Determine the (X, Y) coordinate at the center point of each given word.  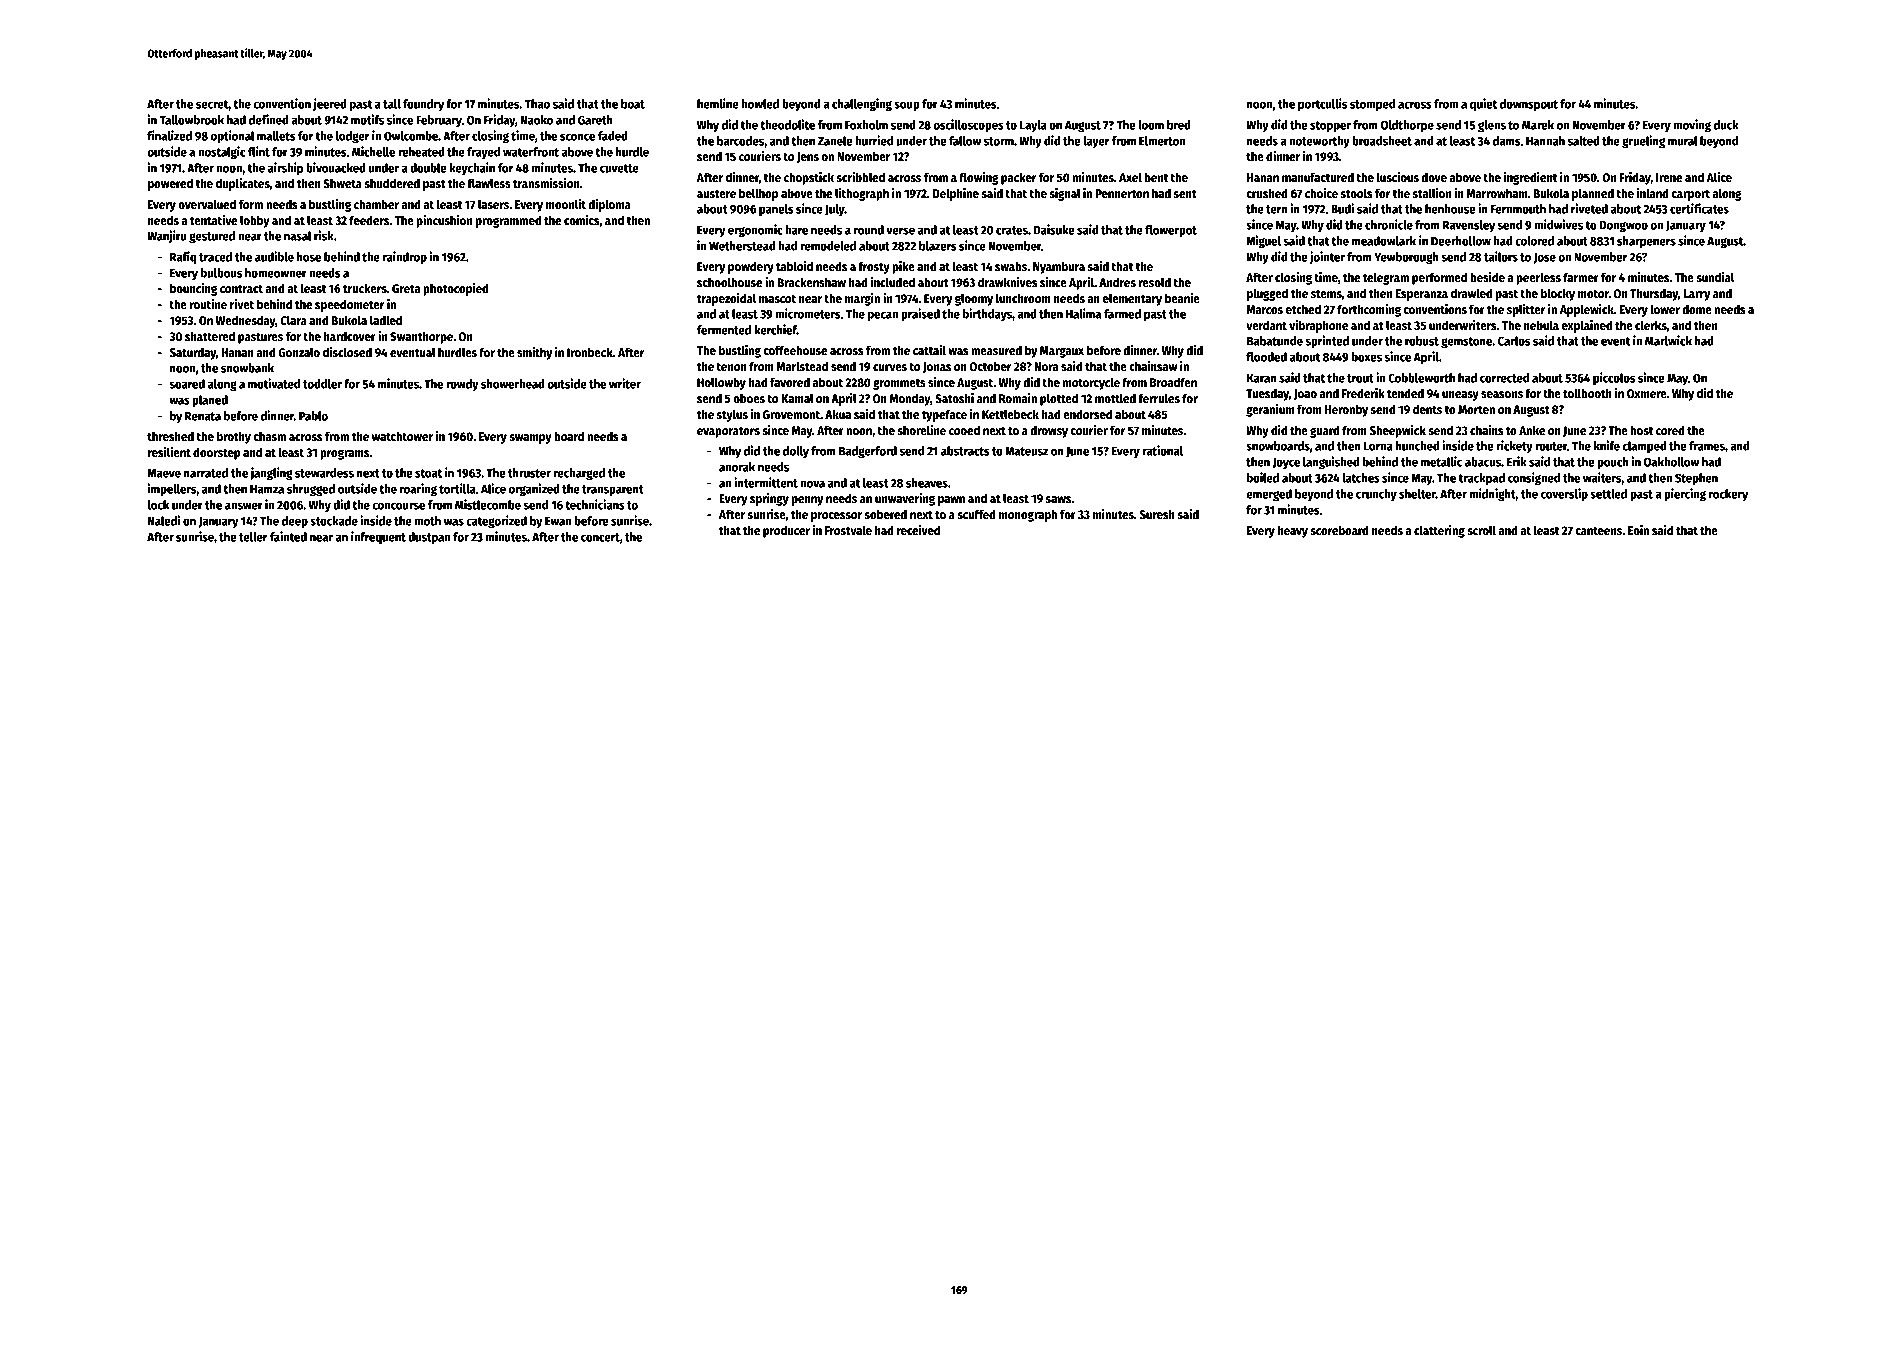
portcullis (1322, 104)
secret (212, 105)
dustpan (429, 538)
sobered (886, 514)
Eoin (1638, 530)
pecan (883, 316)
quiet (1483, 104)
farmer (1581, 277)
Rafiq (183, 257)
